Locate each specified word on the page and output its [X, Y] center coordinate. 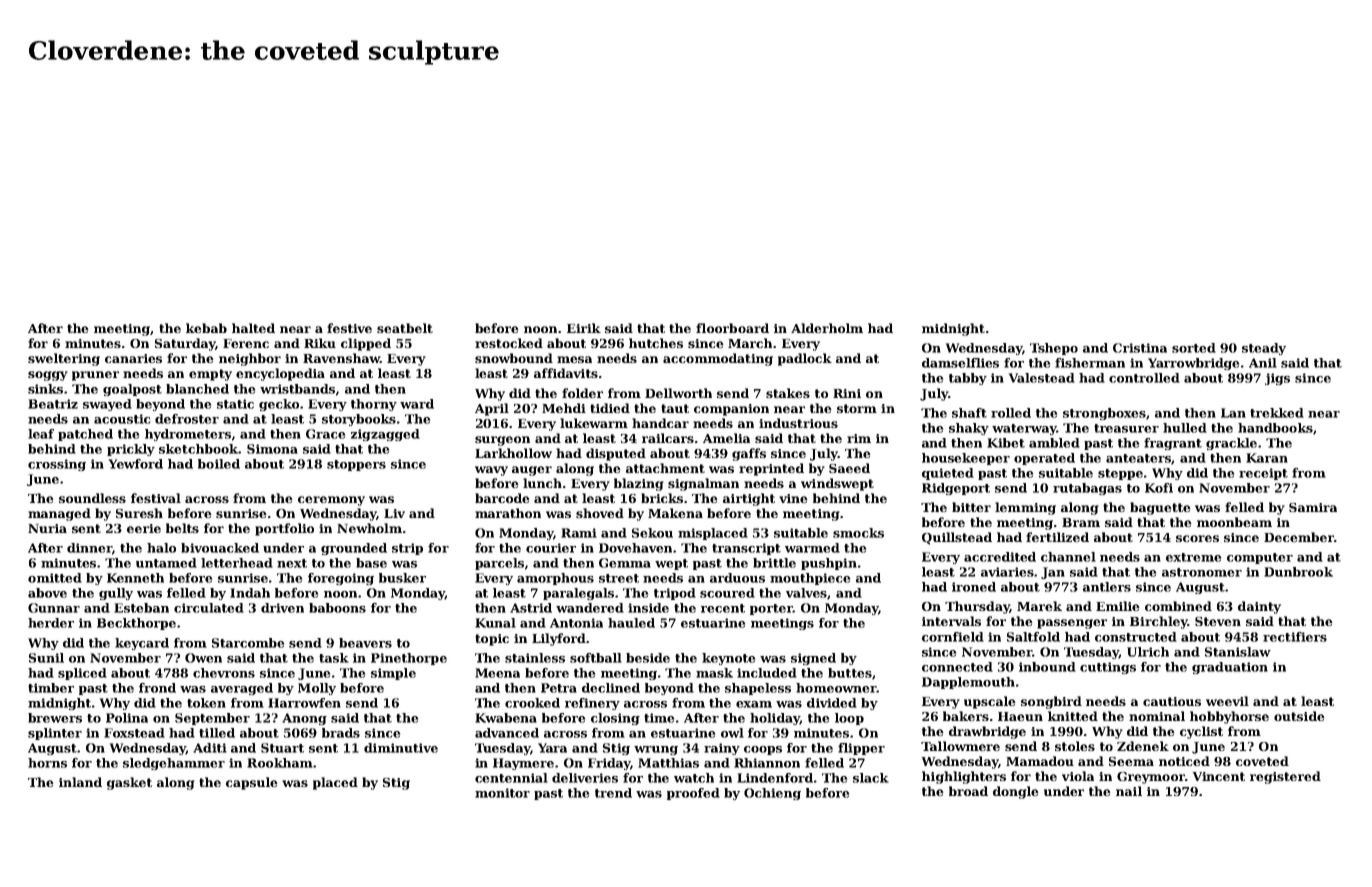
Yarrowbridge [1193, 364]
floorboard [732, 328]
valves [807, 594]
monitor [502, 793]
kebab [206, 328]
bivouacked [220, 548]
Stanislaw [1238, 652]
